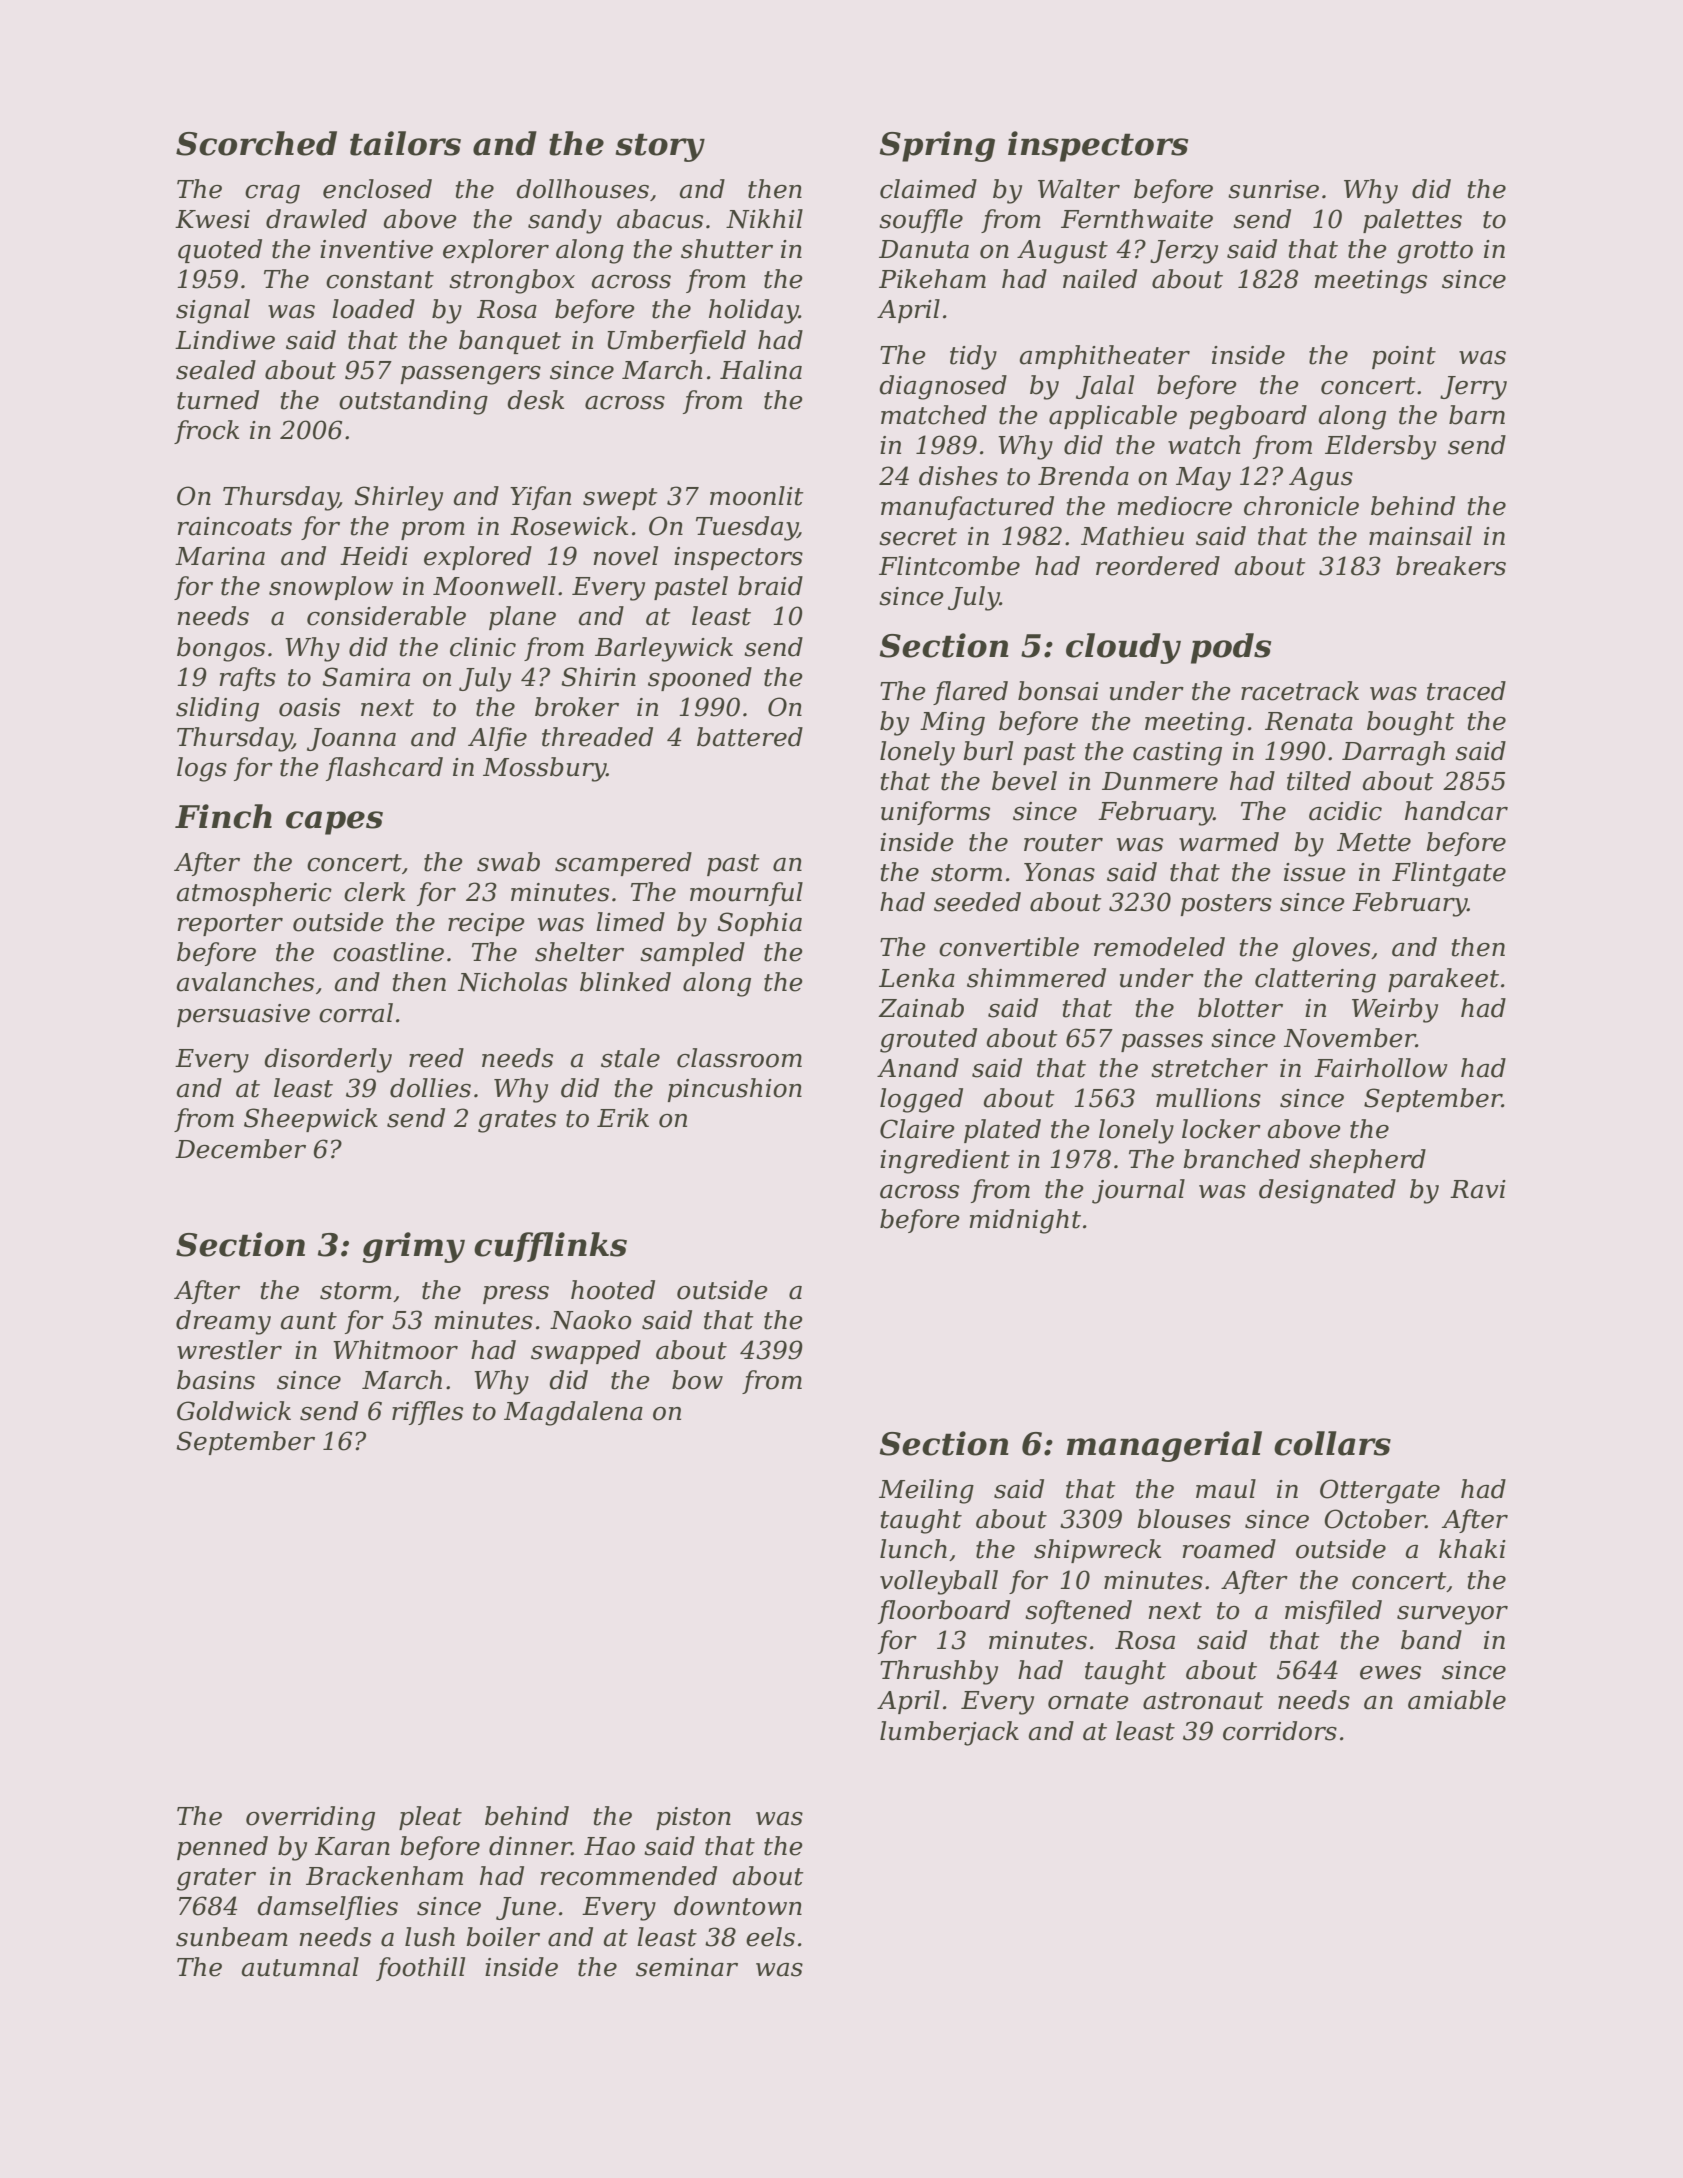  I want to click on shutter, so click(727, 249).
